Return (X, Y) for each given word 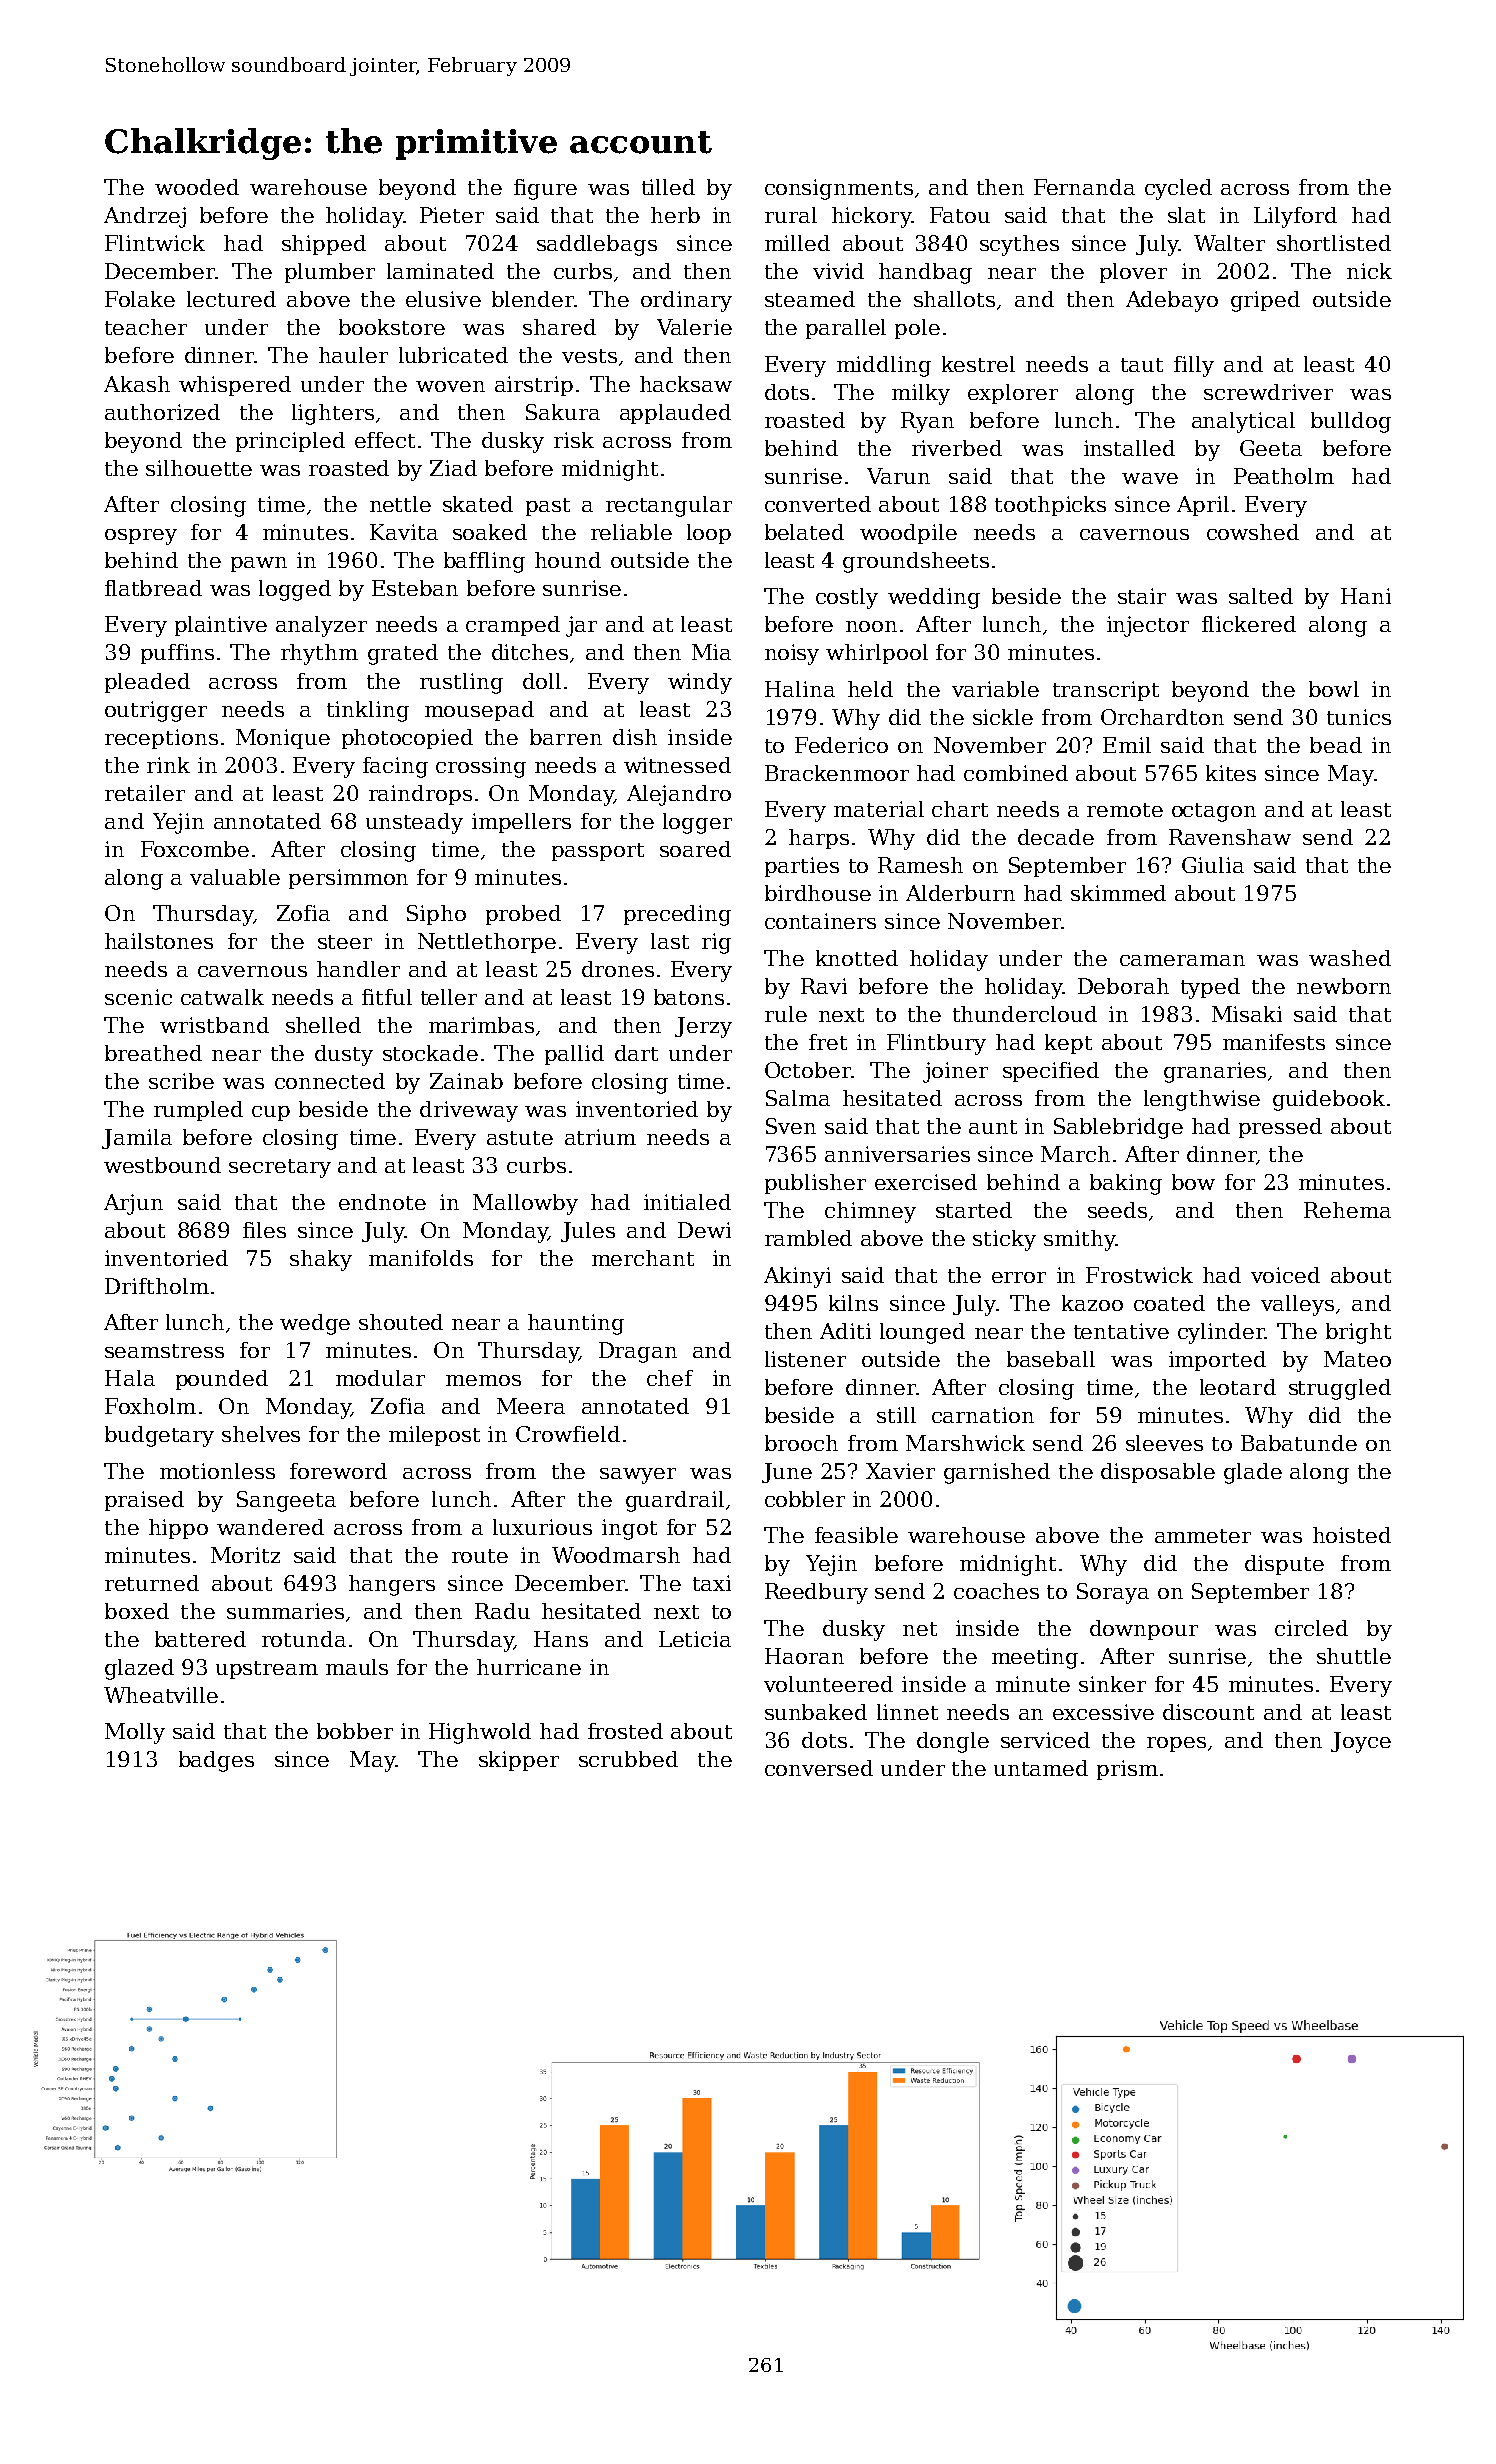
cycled (1178, 189)
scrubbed (628, 1759)
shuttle (1354, 1656)
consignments (839, 189)
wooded (197, 187)
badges (216, 1761)
